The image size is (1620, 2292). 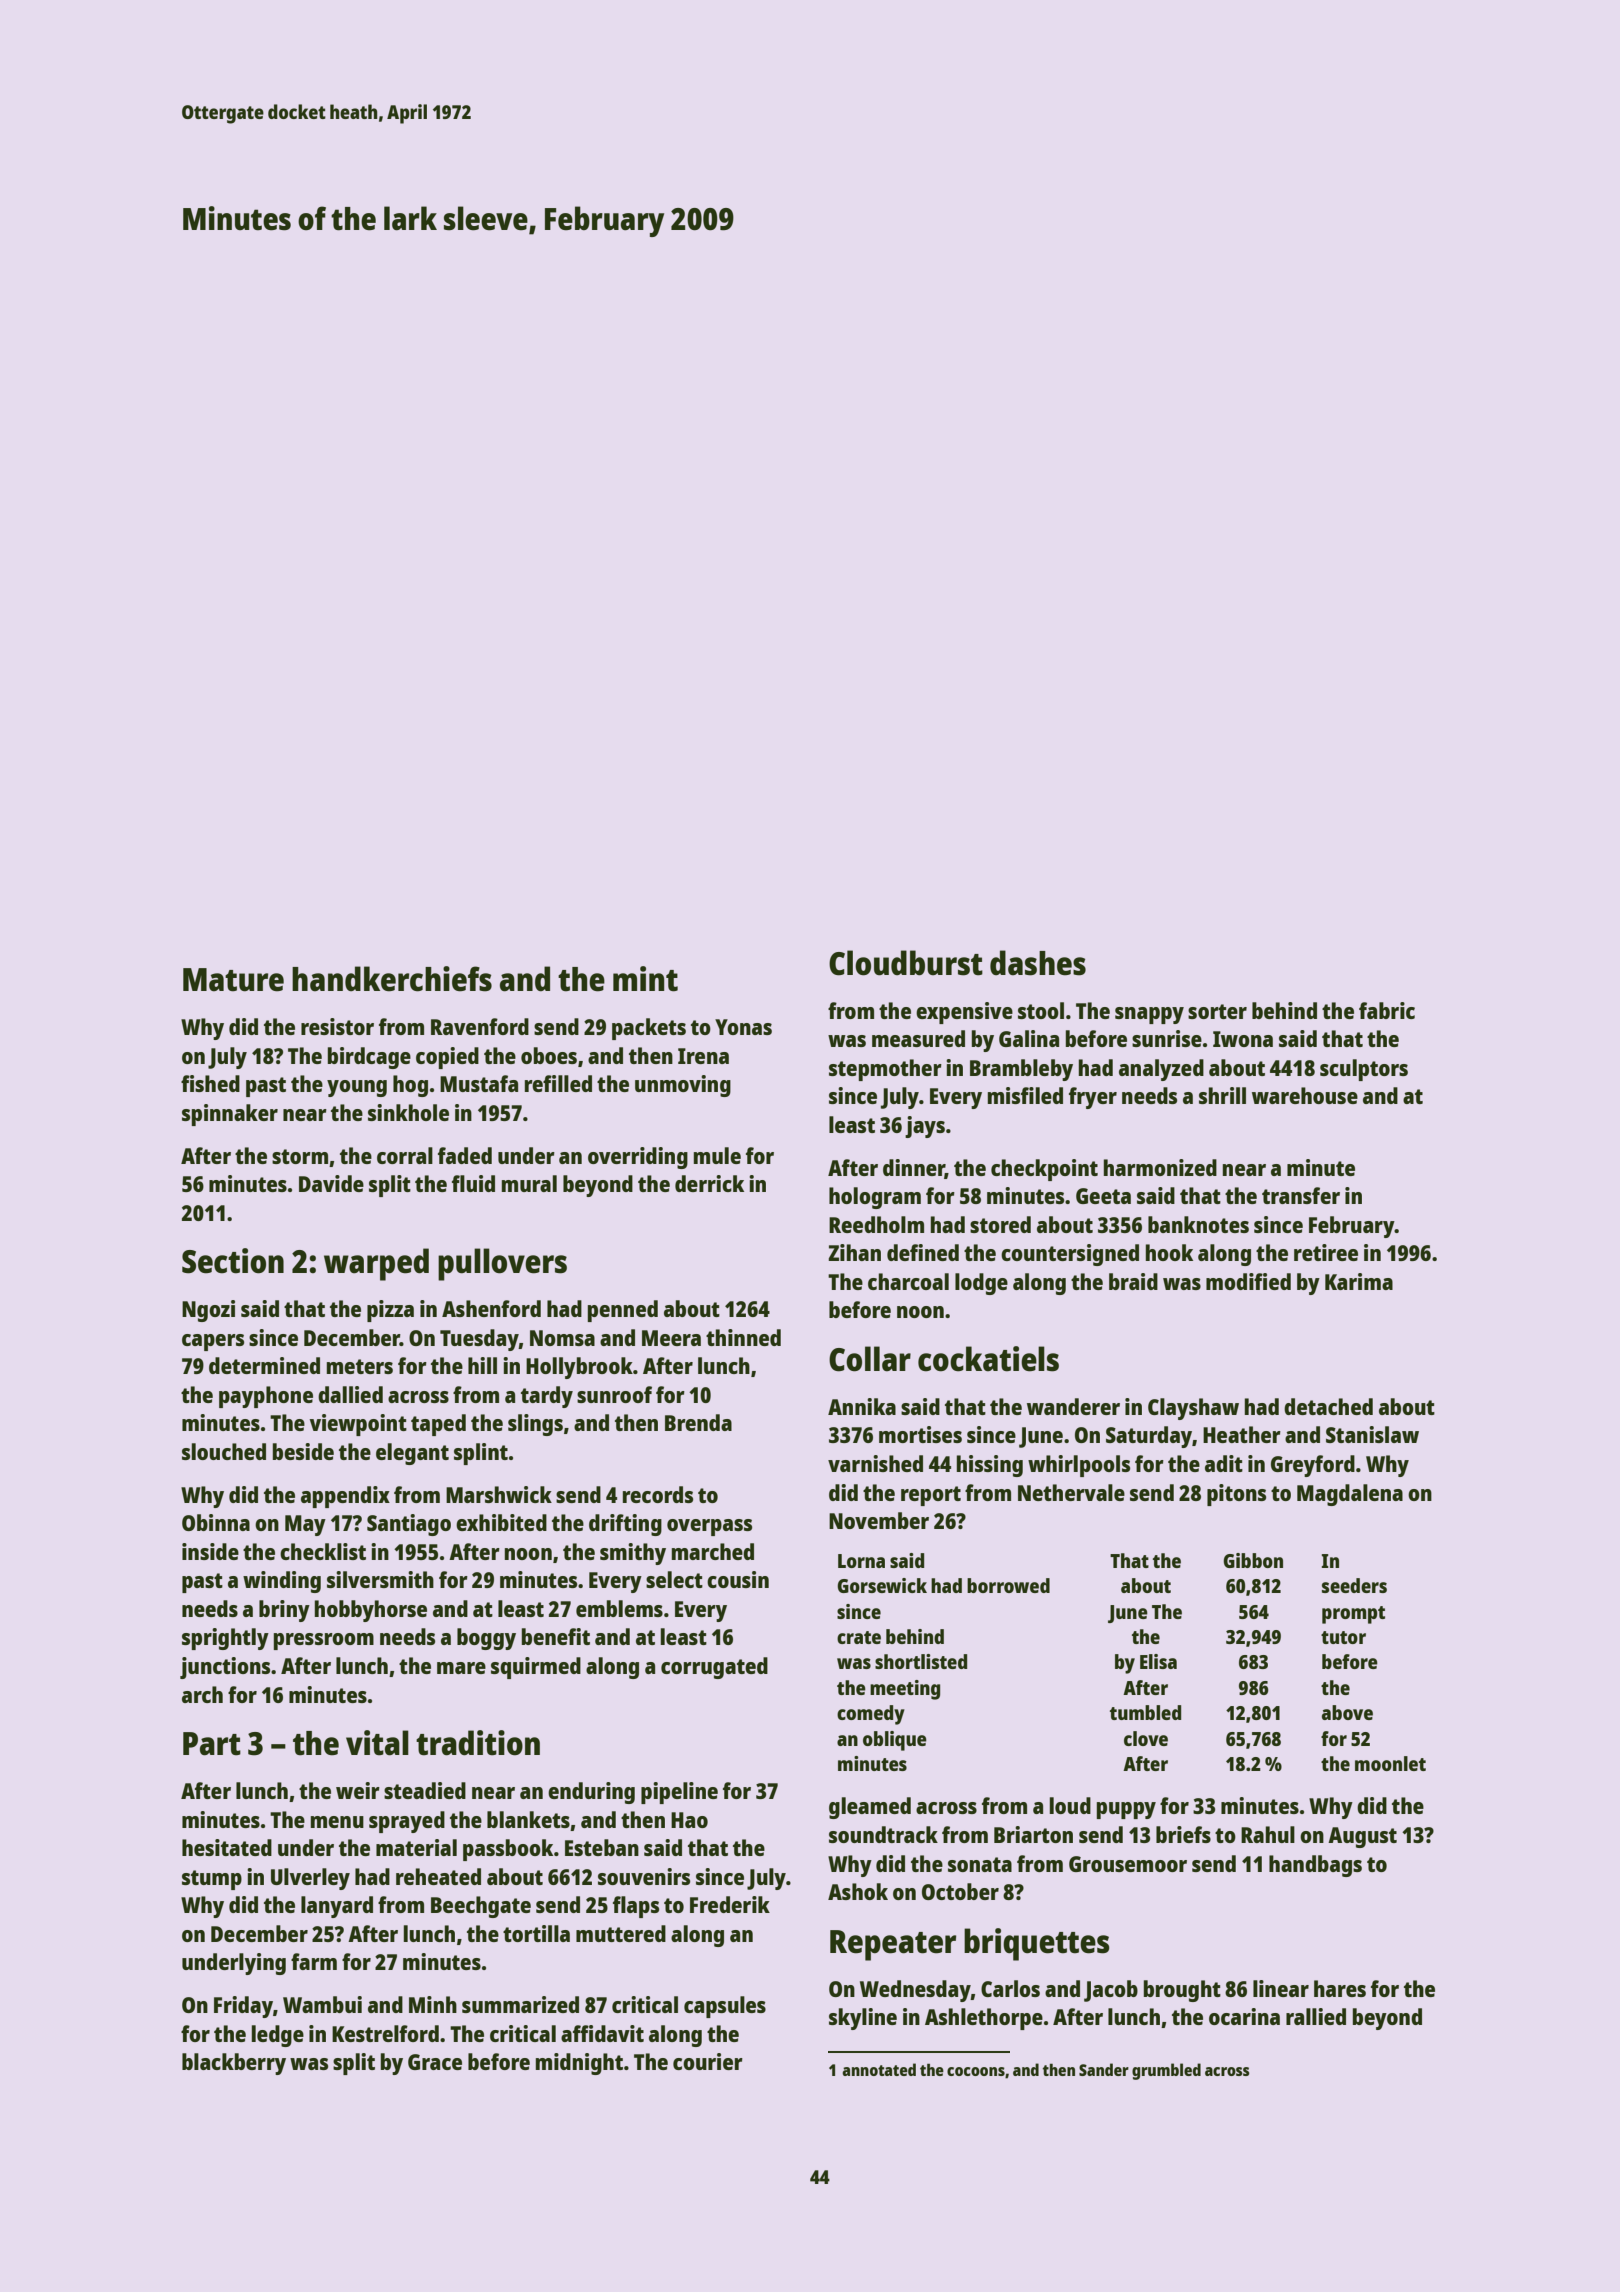 What do you see at coordinates (1025, 1095) in the screenshot?
I see `misfiled` at bounding box center [1025, 1095].
